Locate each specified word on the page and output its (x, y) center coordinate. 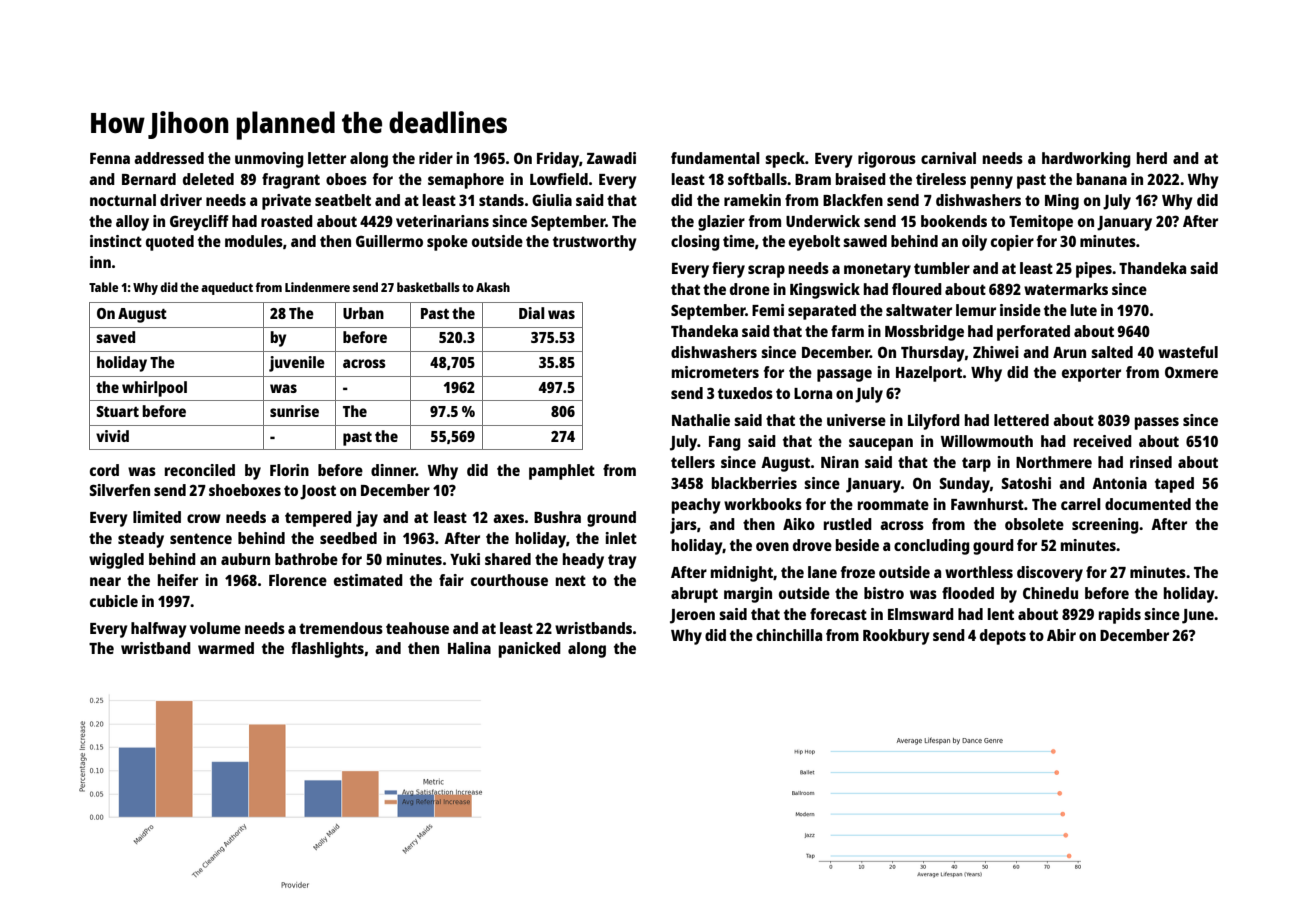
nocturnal (123, 200)
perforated (1033, 333)
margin (748, 595)
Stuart (117, 411)
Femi (768, 310)
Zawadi (611, 158)
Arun (1069, 352)
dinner (393, 470)
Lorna (813, 393)
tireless (941, 179)
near (105, 581)
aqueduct (227, 288)
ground (611, 519)
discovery (1050, 574)
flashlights (327, 650)
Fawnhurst (987, 504)
